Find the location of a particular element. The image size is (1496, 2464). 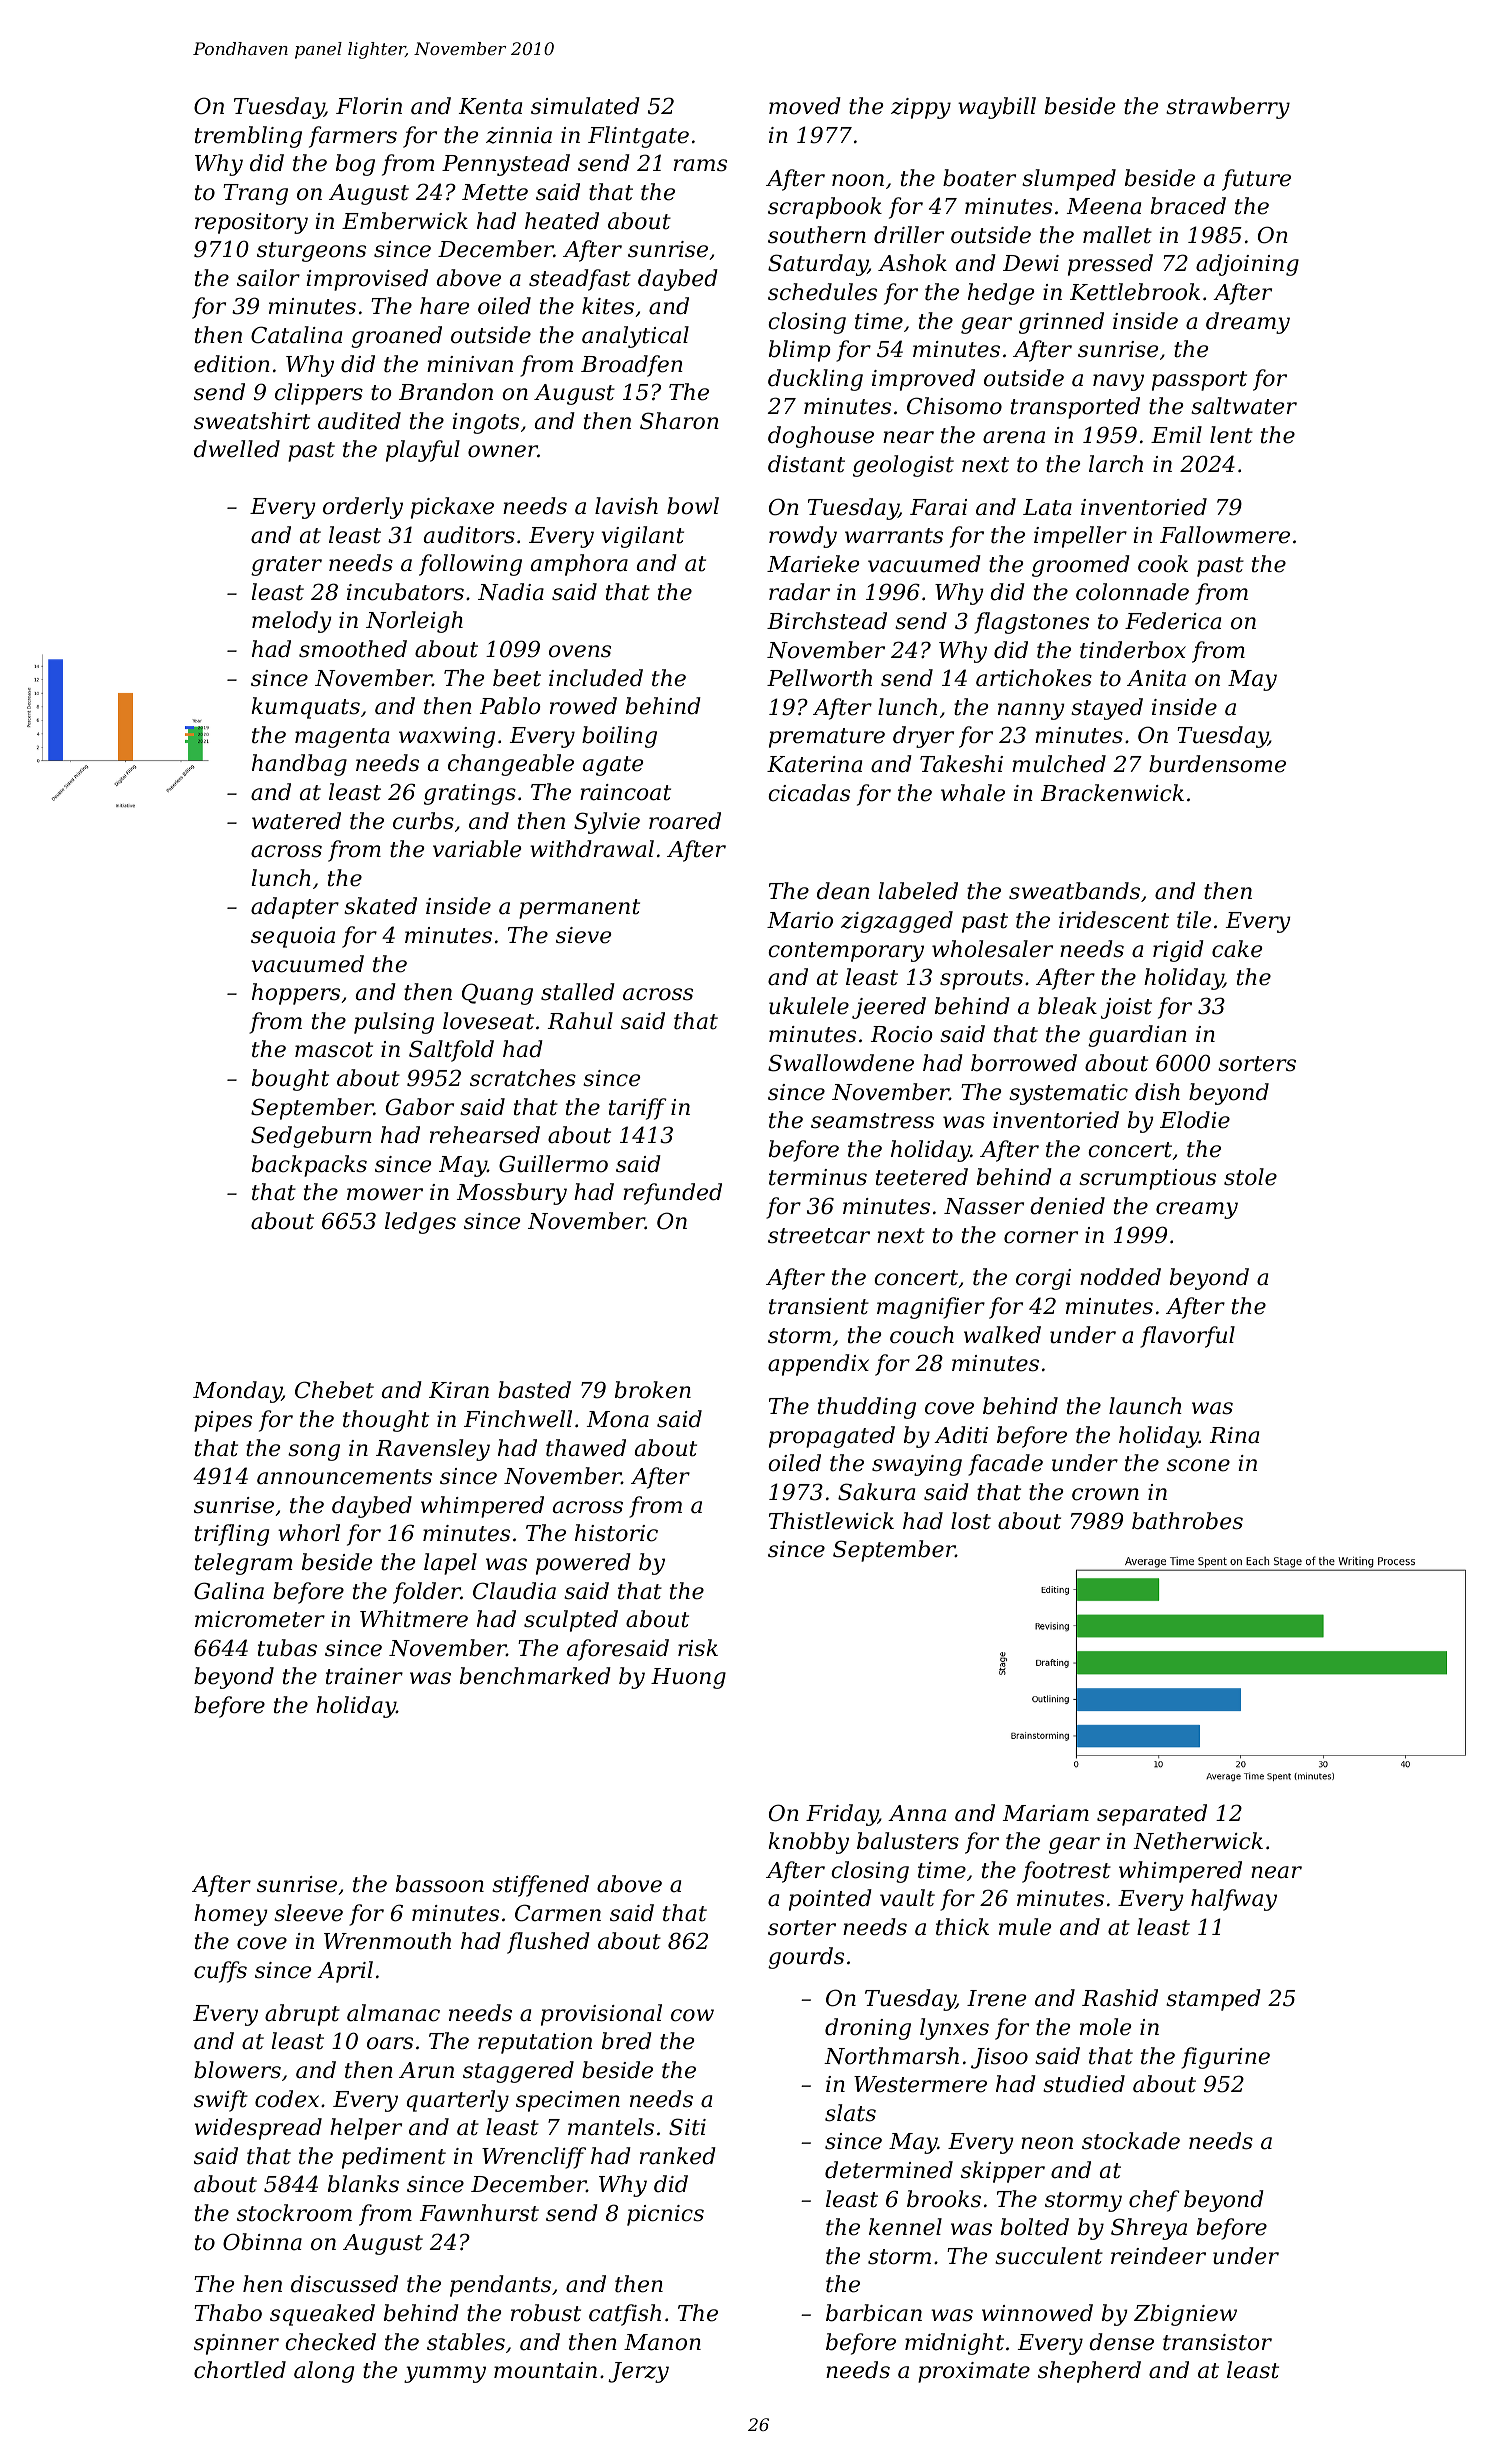

Huong is located at coordinates (688, 1678).
